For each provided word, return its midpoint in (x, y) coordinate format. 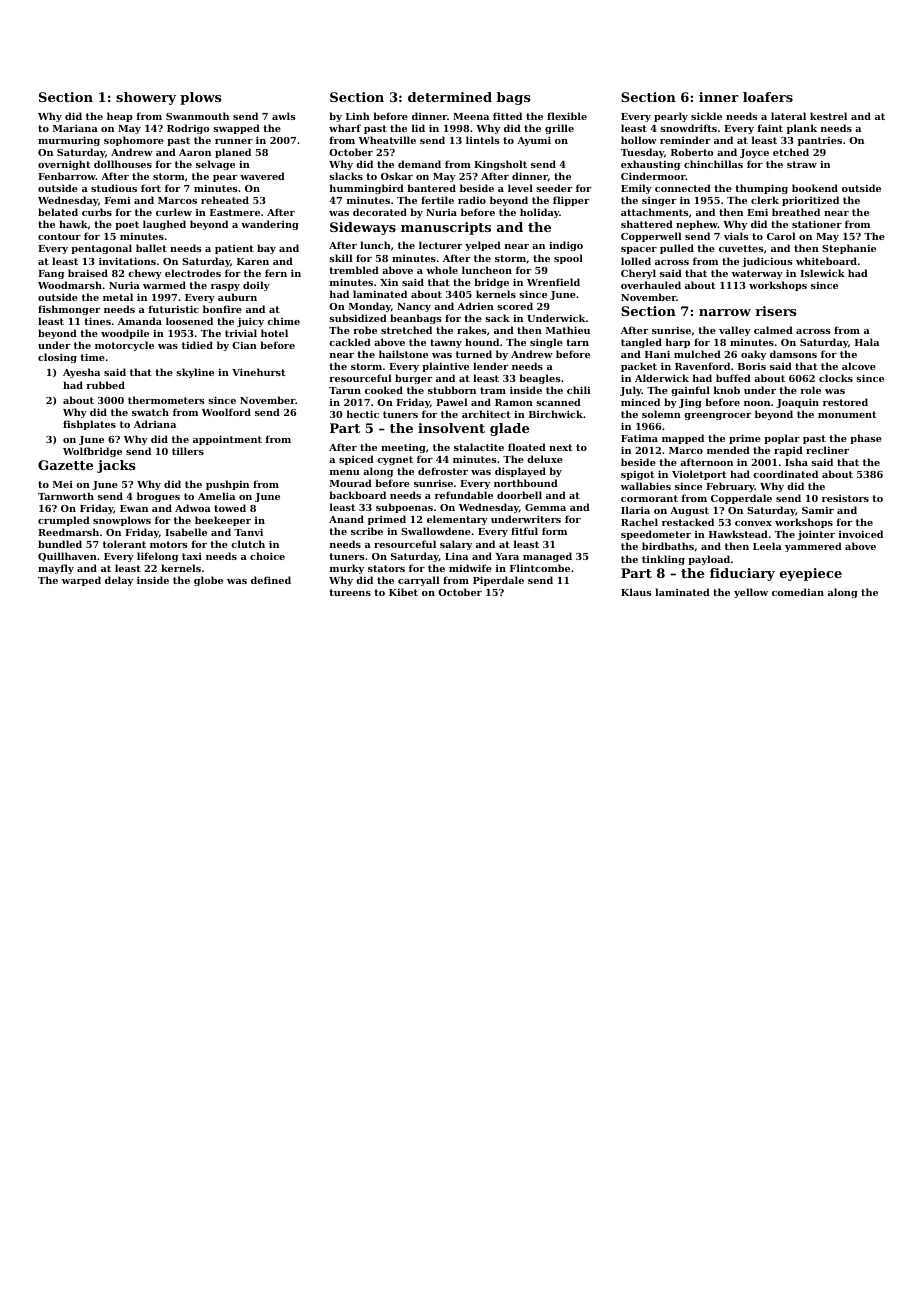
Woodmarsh (70, 285)
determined (450, 97)
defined (271, 580)
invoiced (861, 534)
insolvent (451, 428)
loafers (768, 97)
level (520, 188)
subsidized (358, 318)
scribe (367, 531)
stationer (817, 224)
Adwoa (193, 508)
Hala (867, 342)
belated (58, 212)
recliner (827, 450)
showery (146, 98)
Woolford (226, 412)
